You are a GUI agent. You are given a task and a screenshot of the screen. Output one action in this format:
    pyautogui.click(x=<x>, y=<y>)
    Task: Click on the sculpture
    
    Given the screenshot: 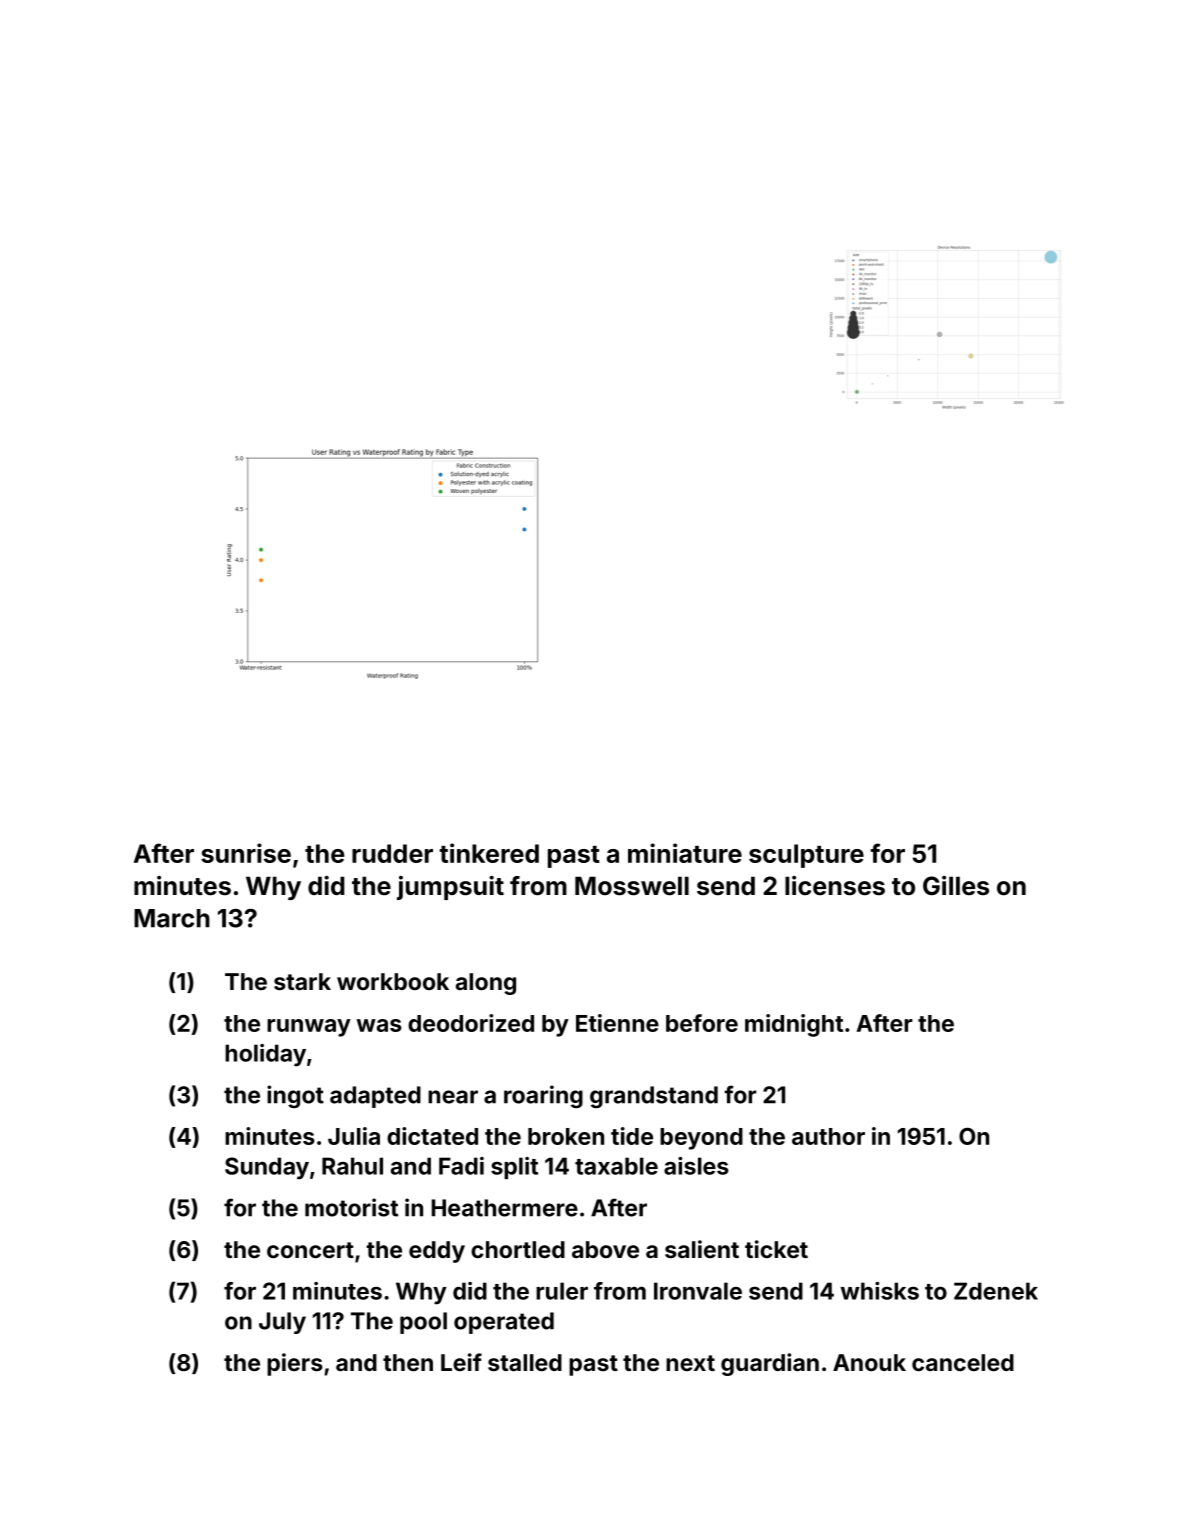 What is the action you would take?
    pyautogui.click(x=806, y=856)
